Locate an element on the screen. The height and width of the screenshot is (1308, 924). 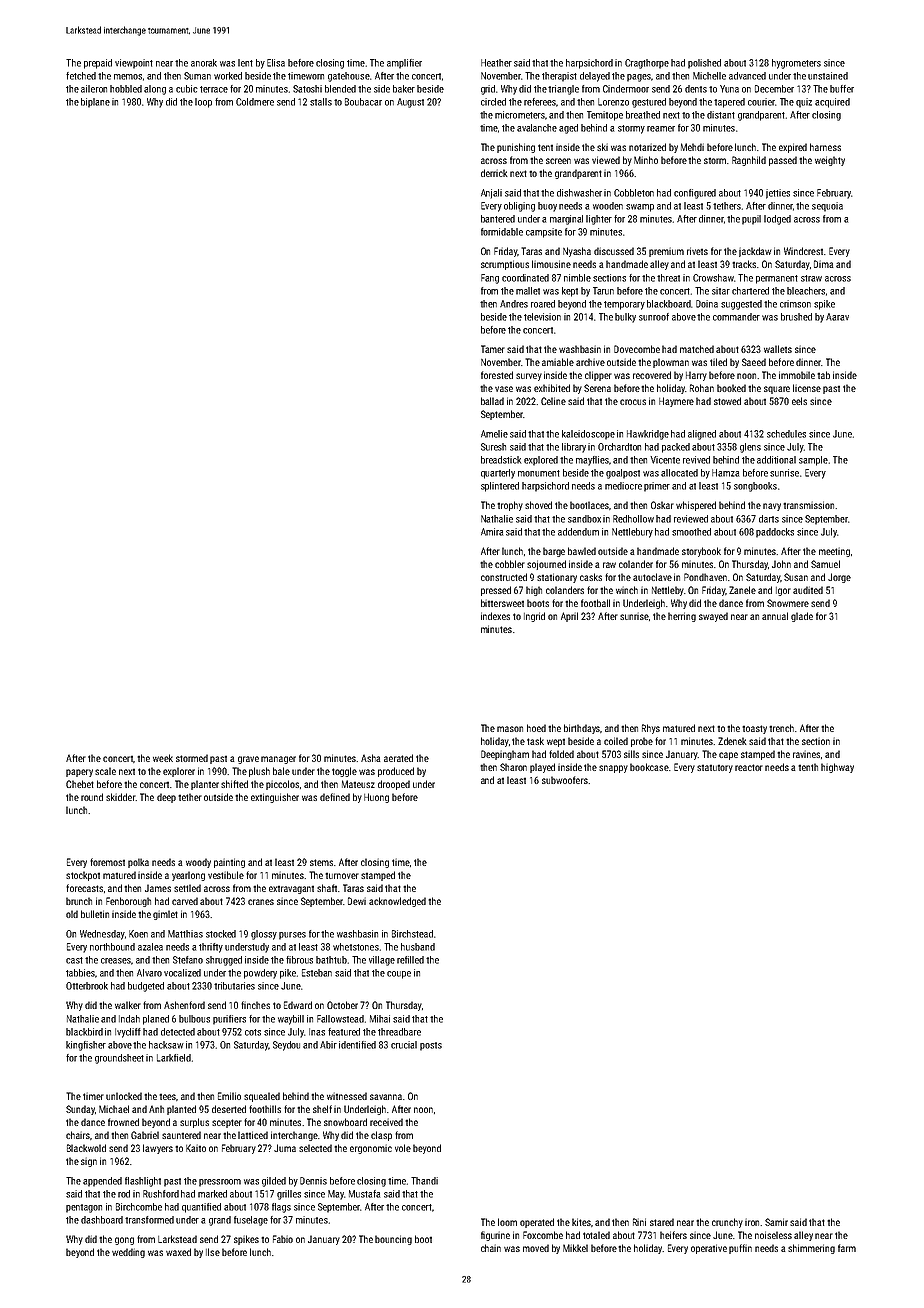
gestured is located at coordinates (649, 103).
